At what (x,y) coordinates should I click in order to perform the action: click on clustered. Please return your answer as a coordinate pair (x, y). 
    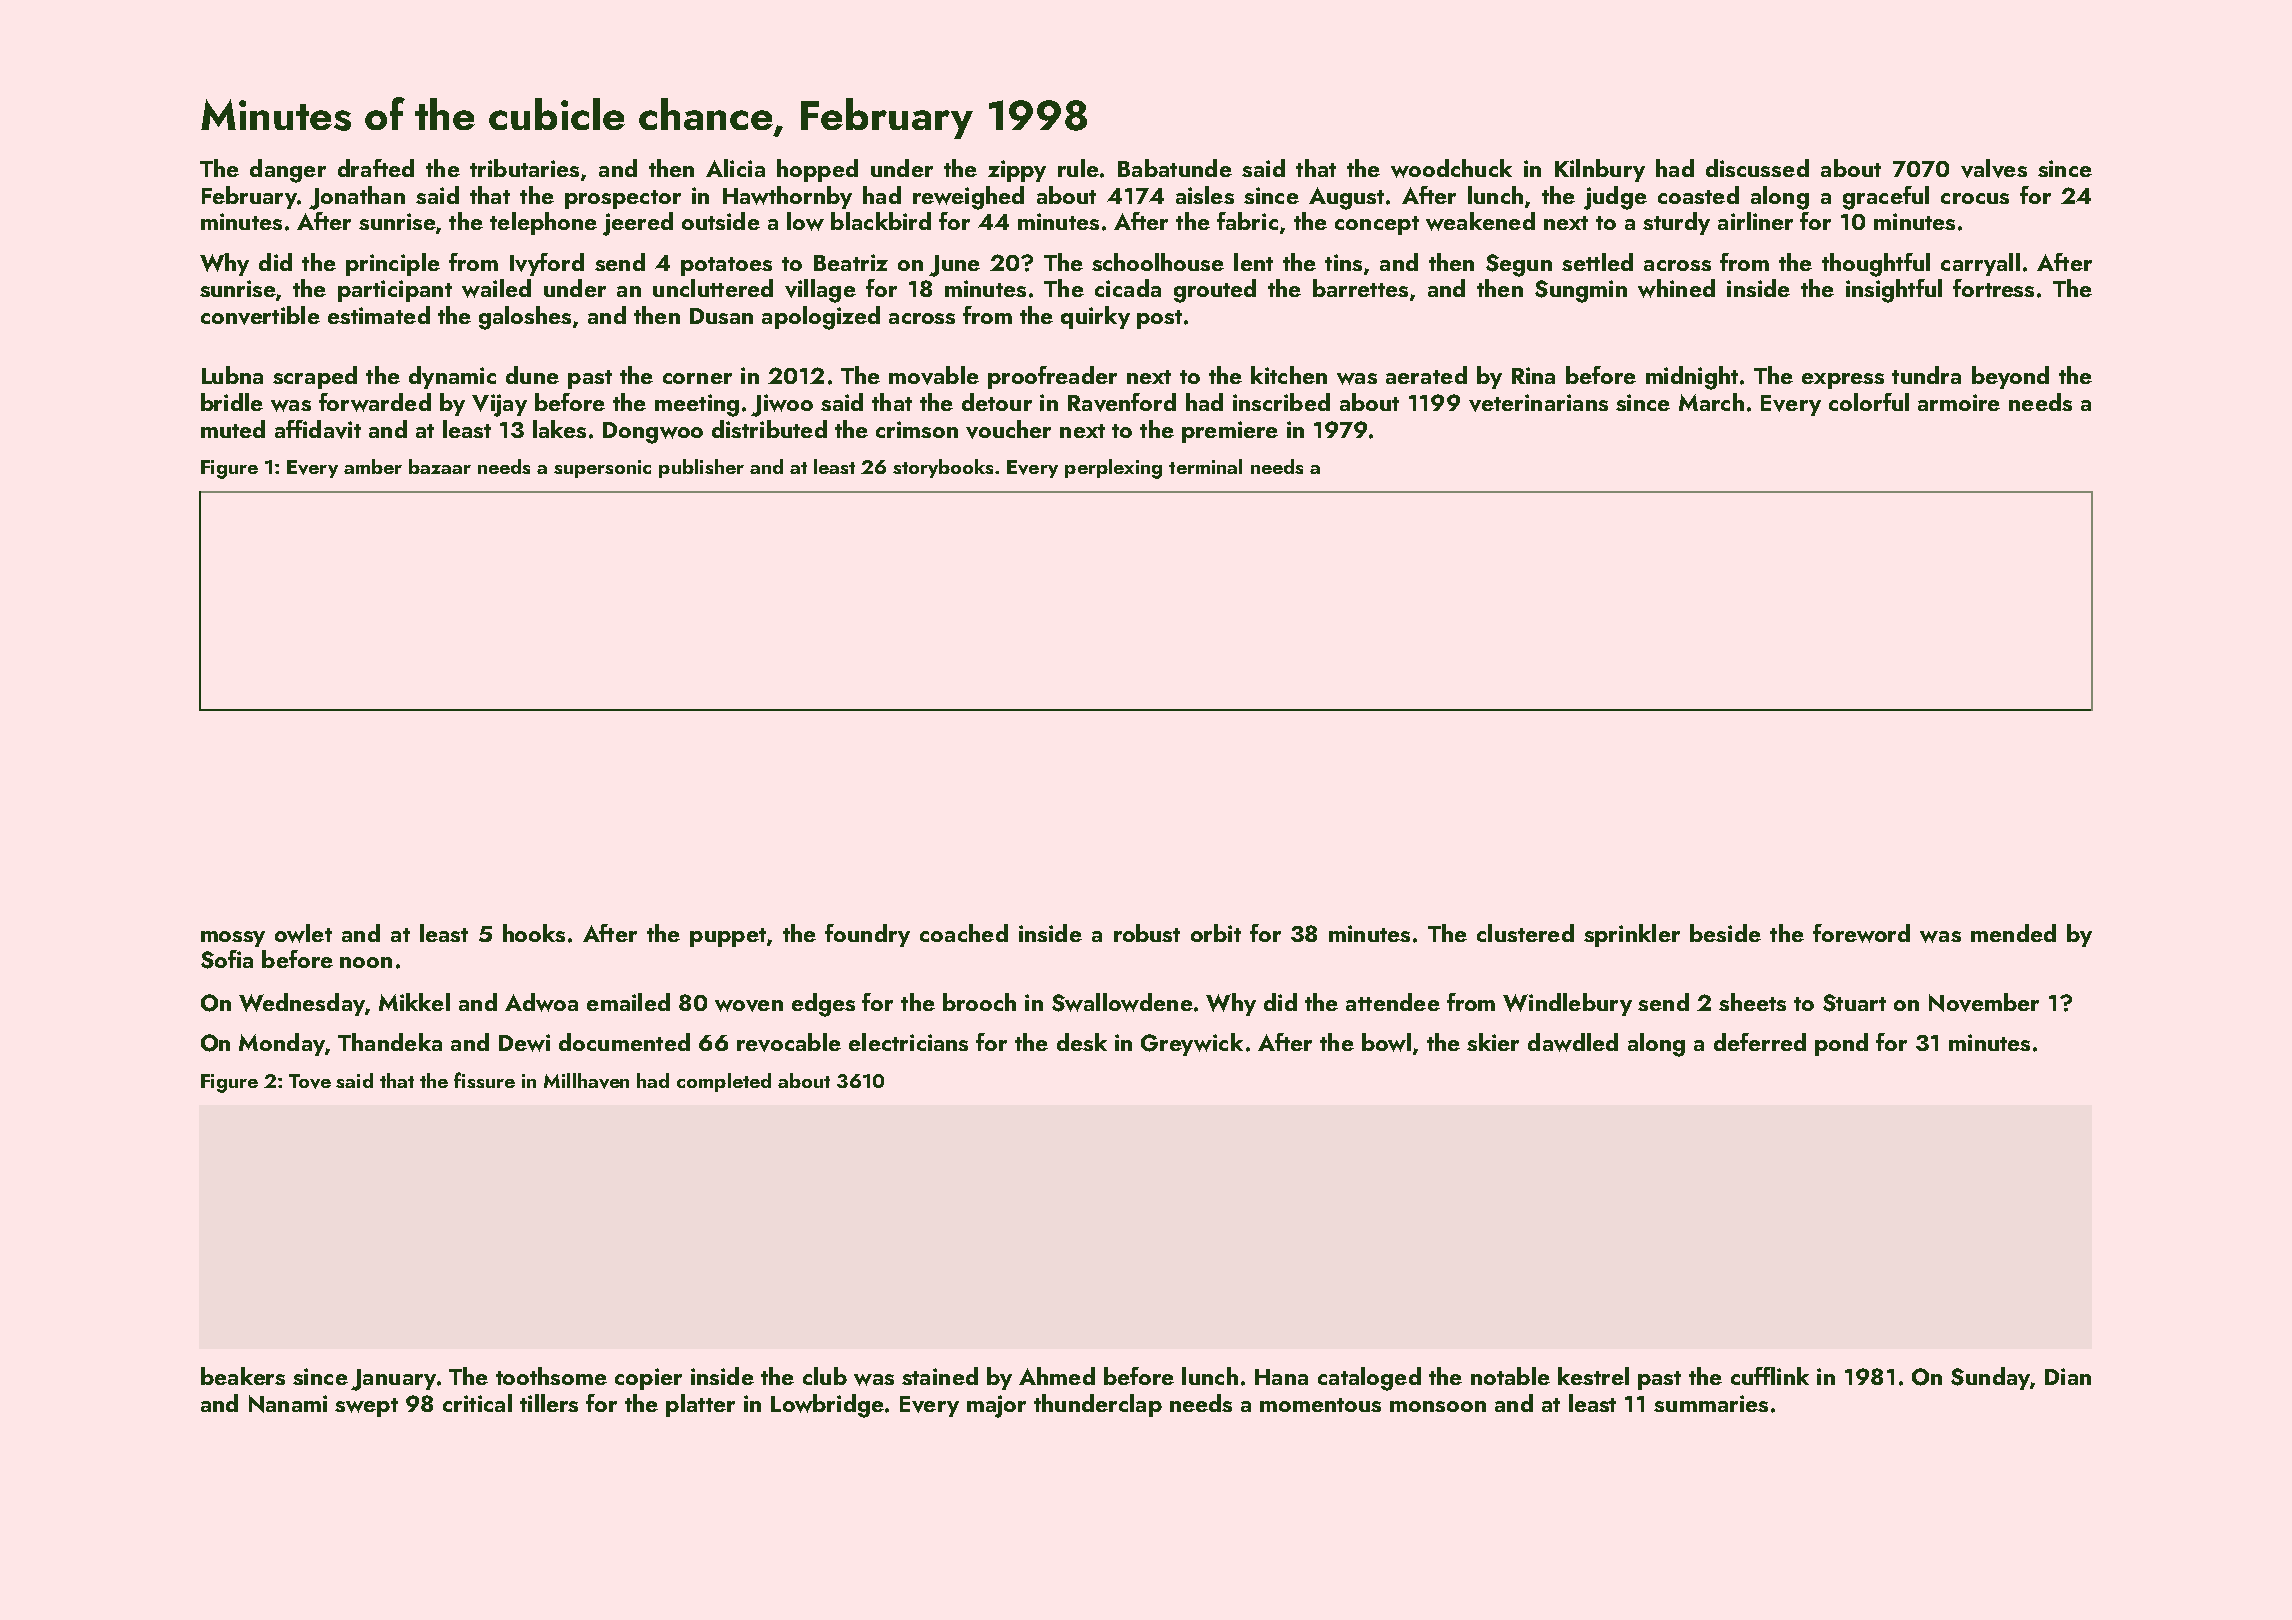
    Looking at the image, I should click on (1525, 933).
